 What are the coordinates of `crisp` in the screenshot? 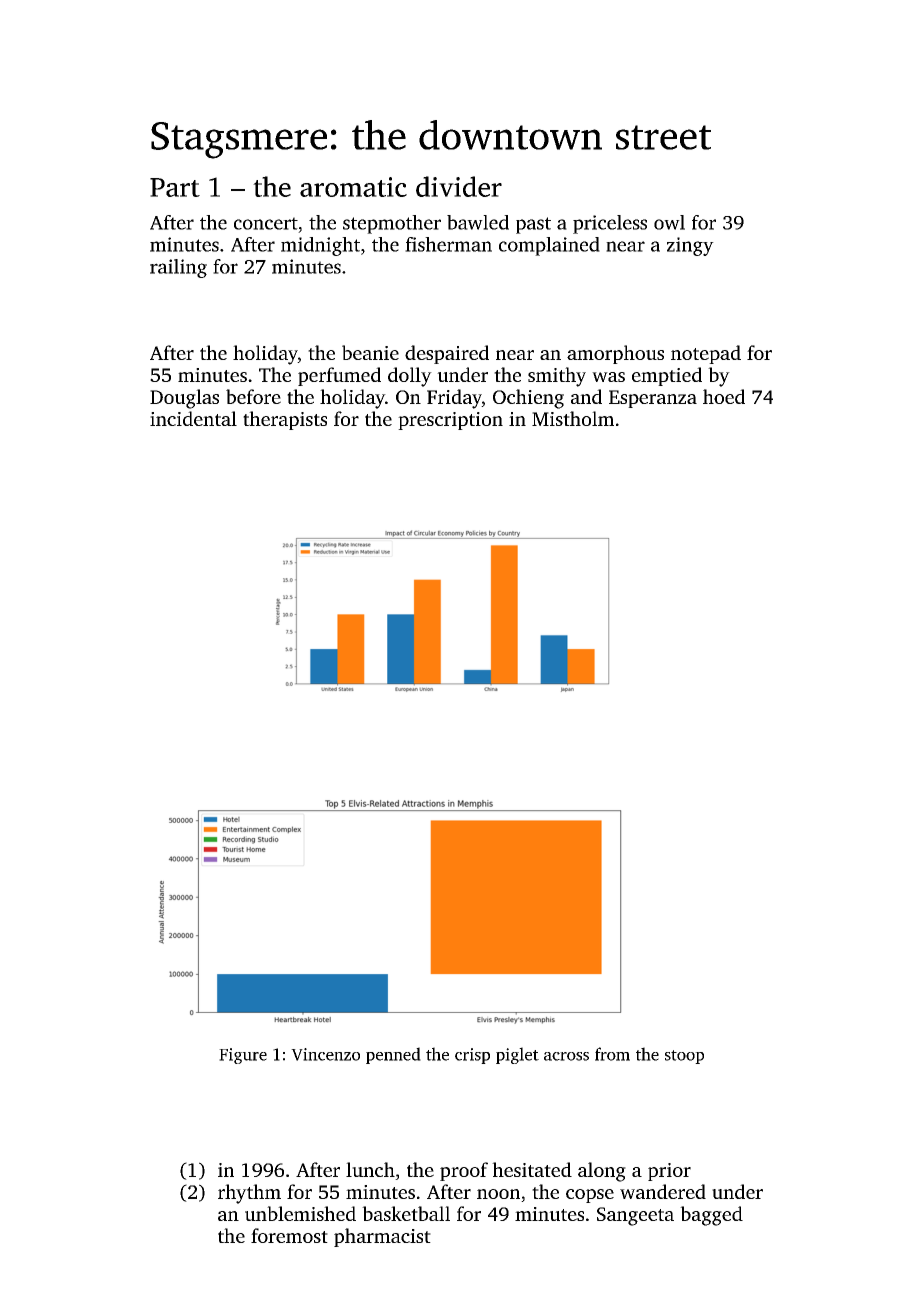 It's located at (472, 1056).
